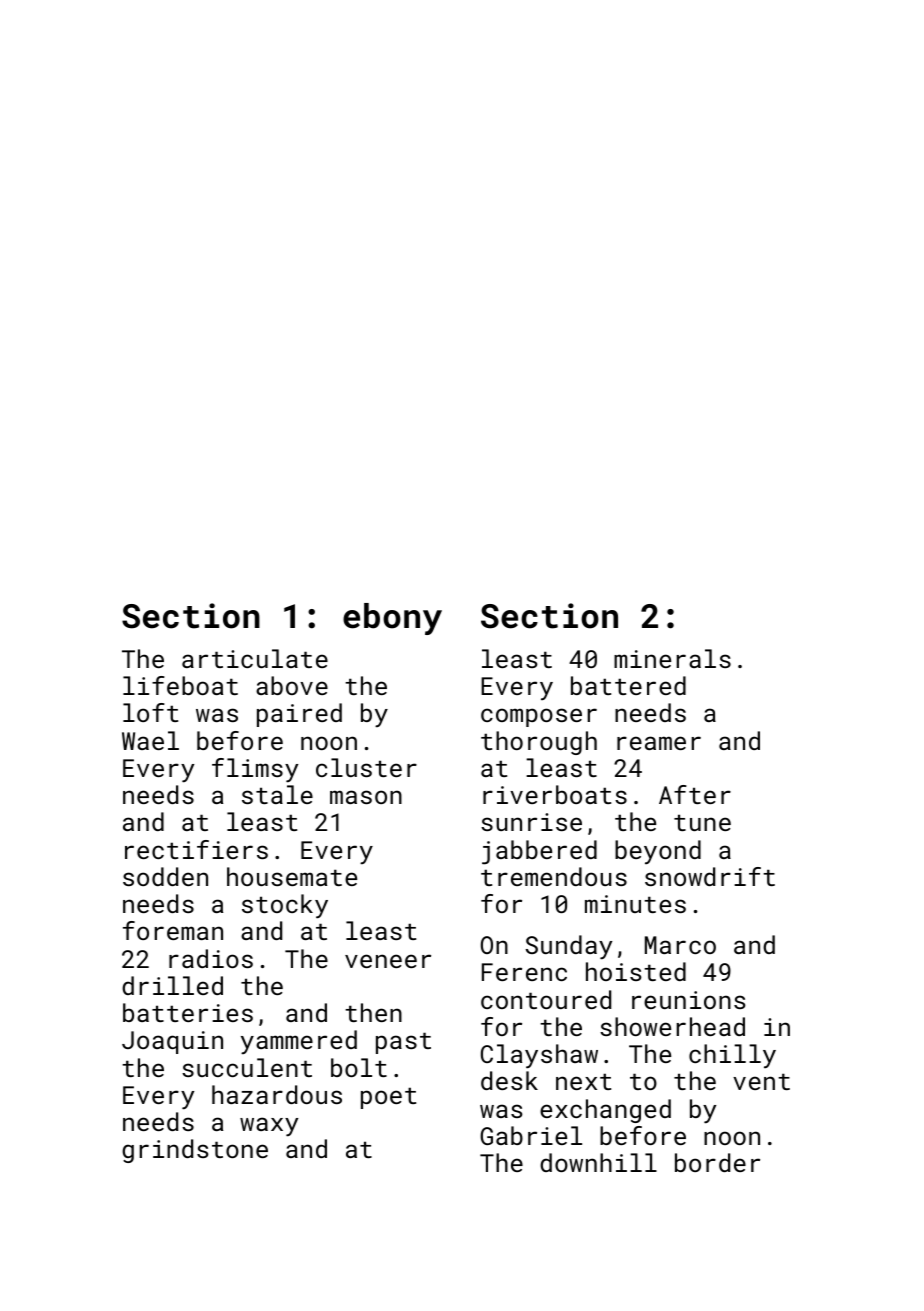  What do you see at coordinates (277, 794) in the screenshot?
I see `stale` at bounding box center [277, 794].
